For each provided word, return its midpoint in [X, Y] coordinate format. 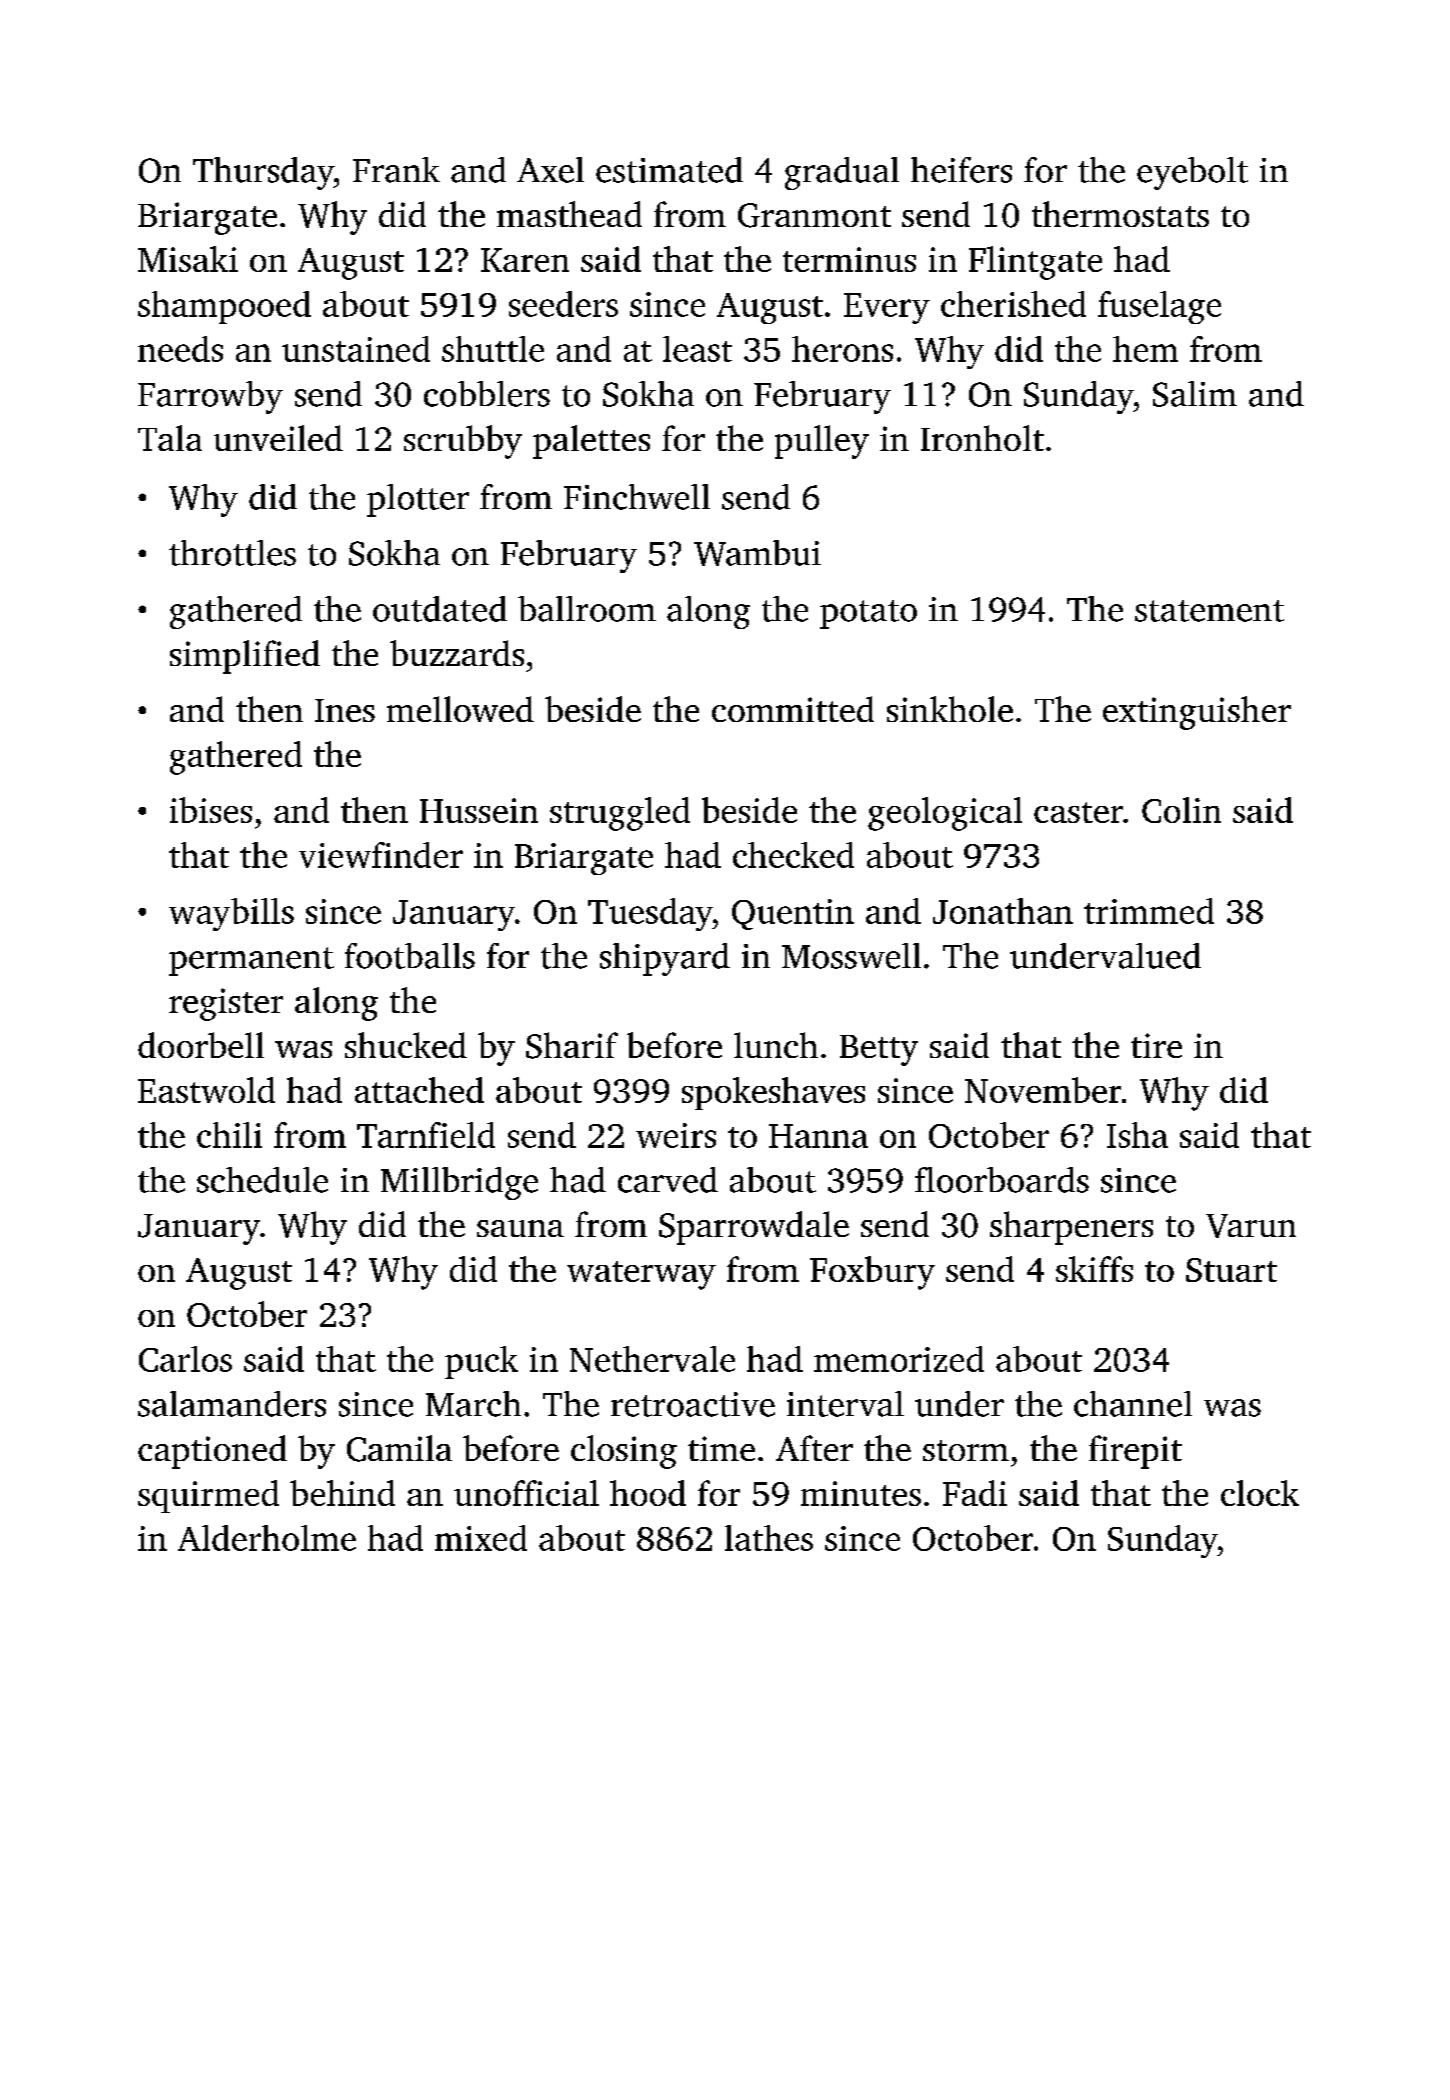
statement [1209, 611]
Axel [550, 170]
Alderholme [267, 1538]
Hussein [479, 810]
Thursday [263, 173]
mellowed [460, 709]
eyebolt [1192, 173]
